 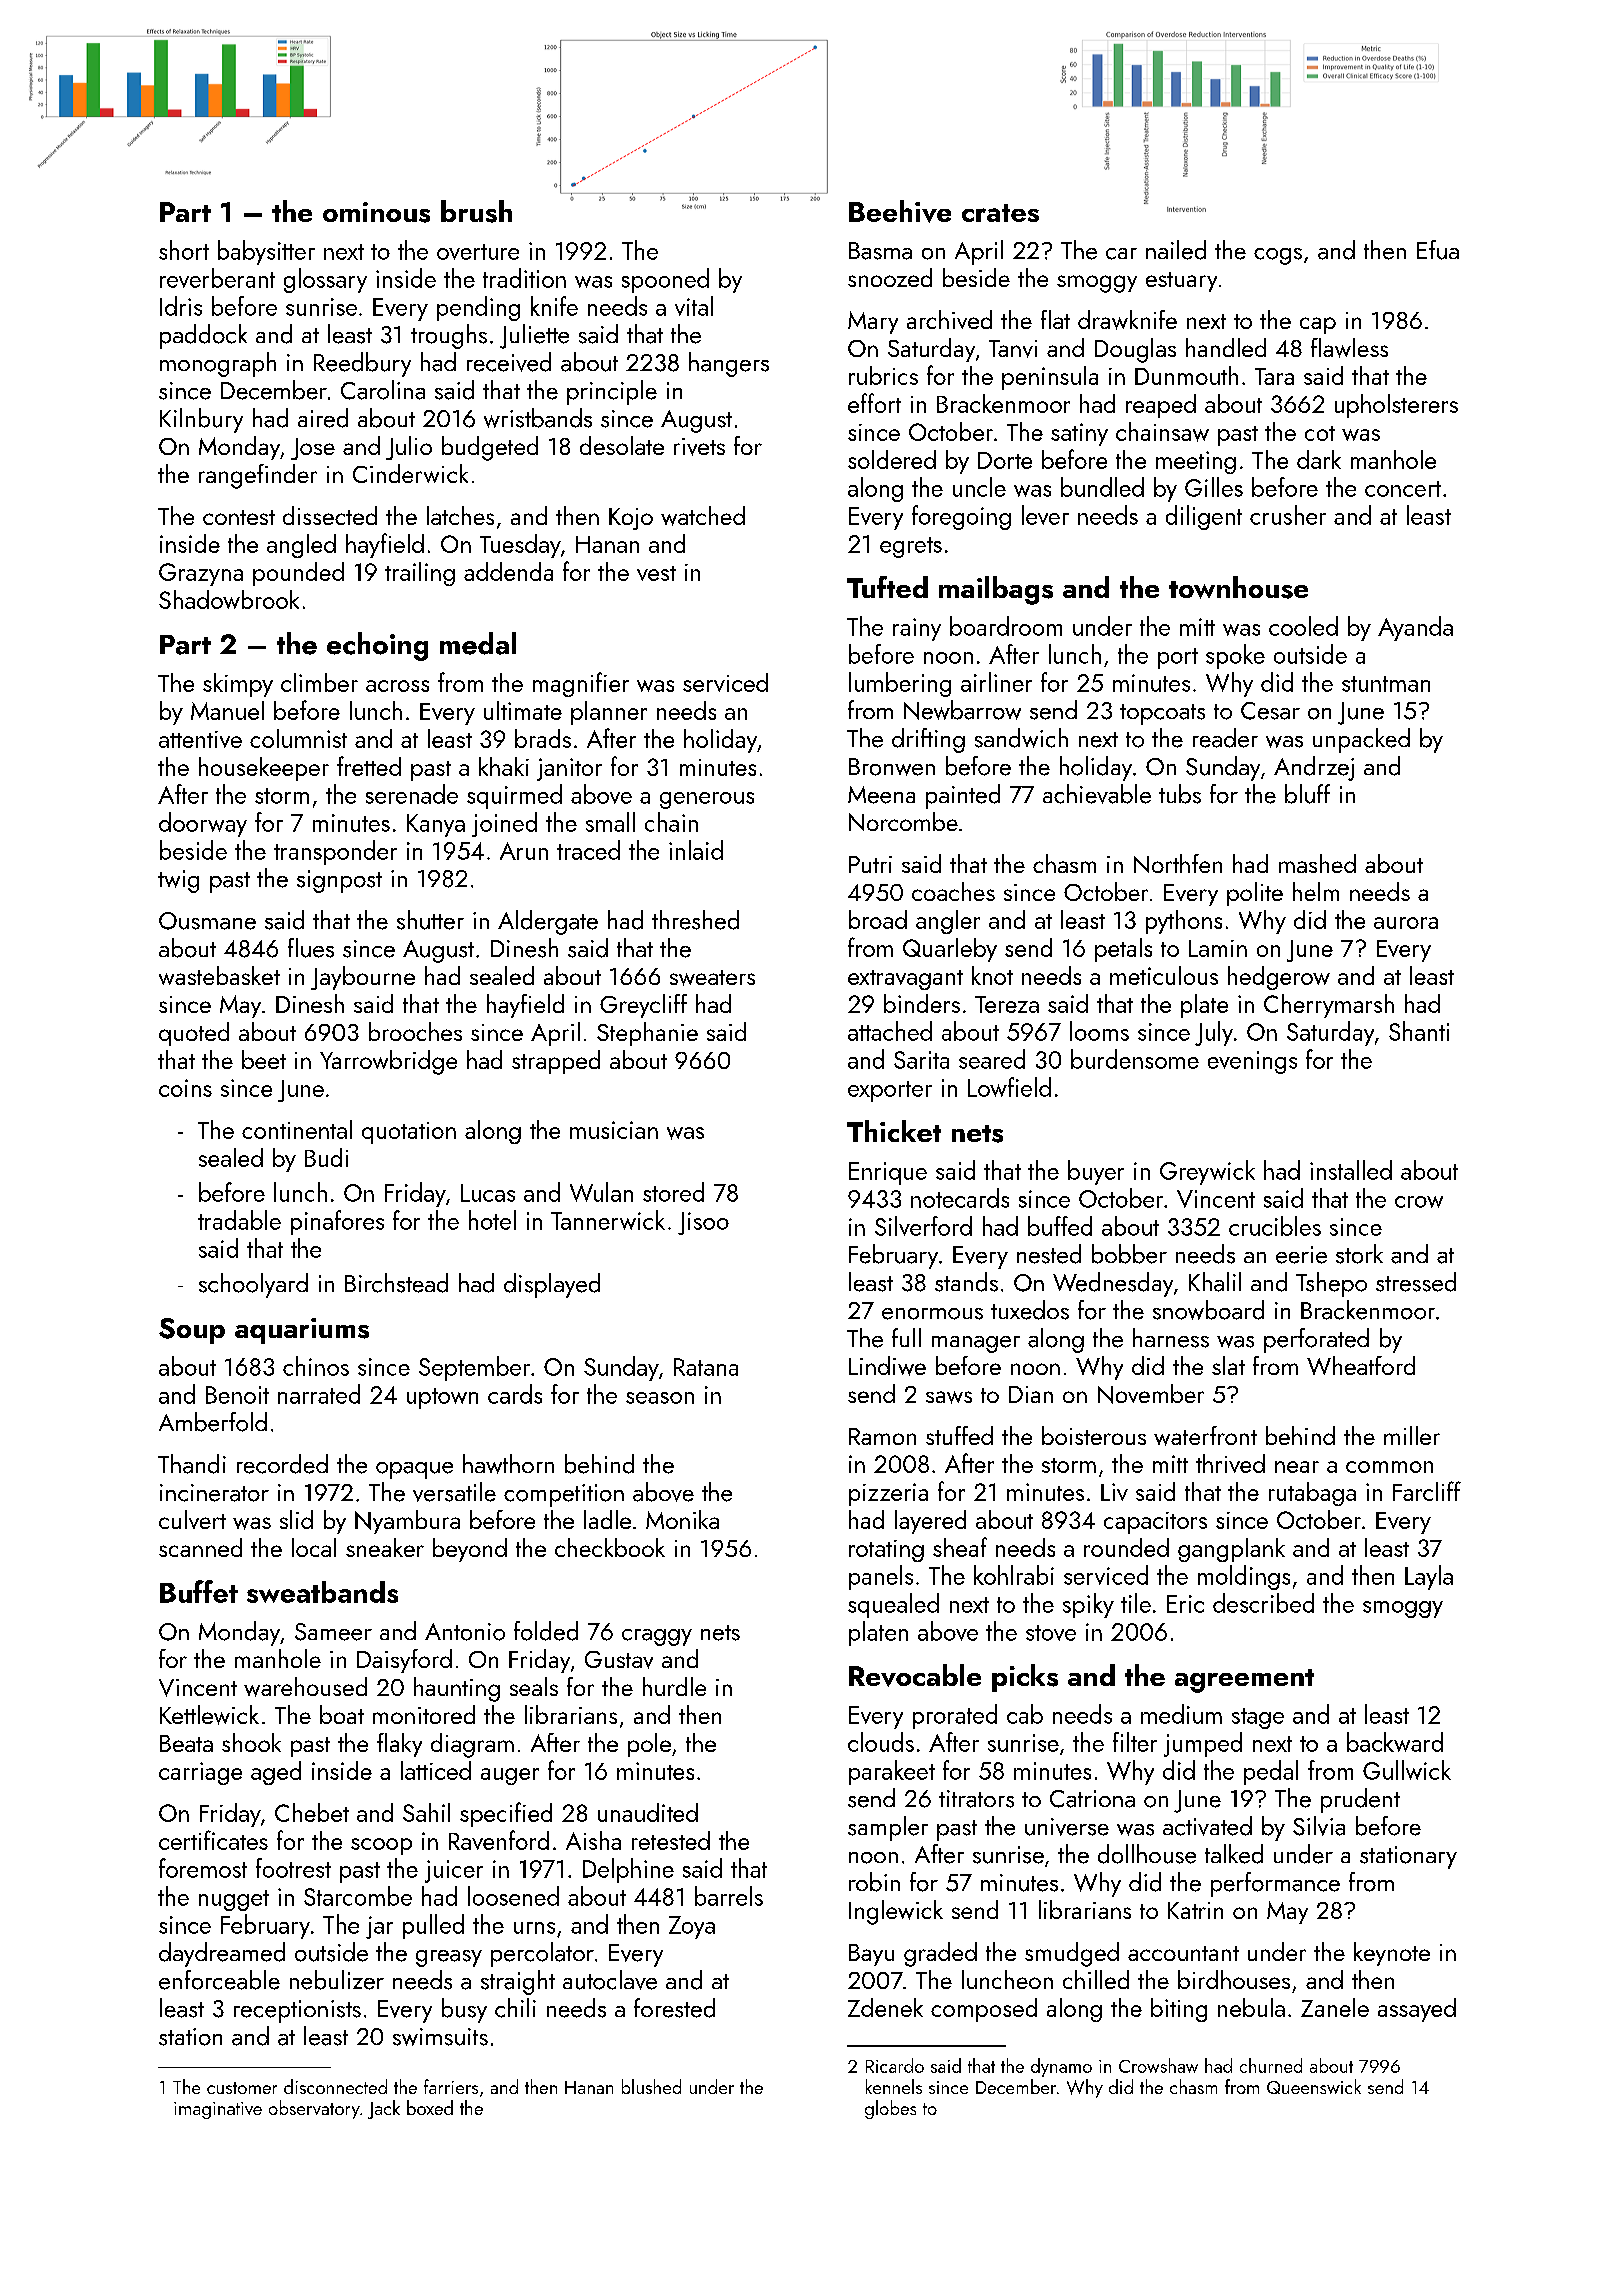 What do you see at coordinates (376, 212) in the screenshot?
I see `ominous` at bounding box center [376, 212].
